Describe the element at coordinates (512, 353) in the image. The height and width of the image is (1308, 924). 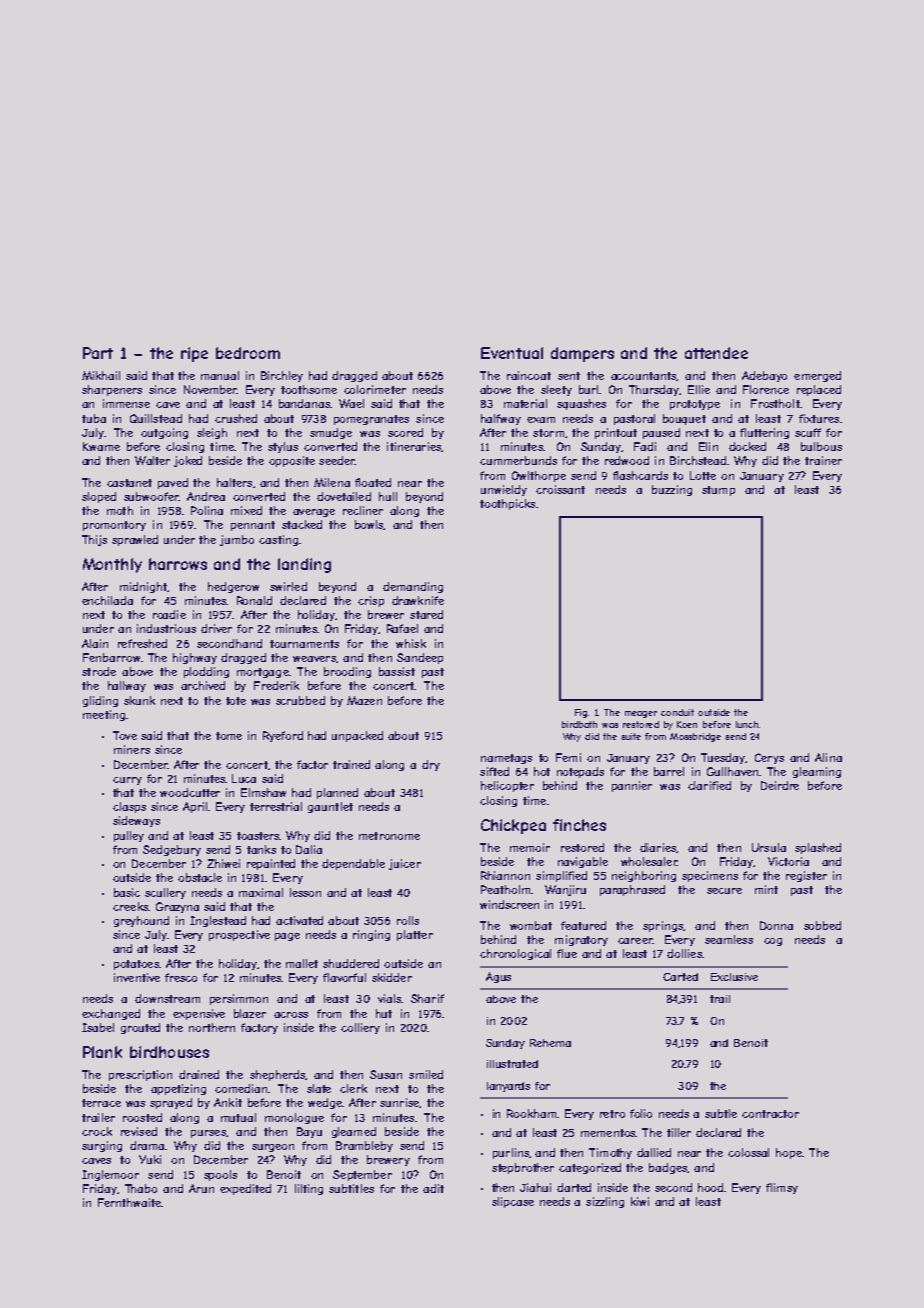
I see `Eventual` at that location.
